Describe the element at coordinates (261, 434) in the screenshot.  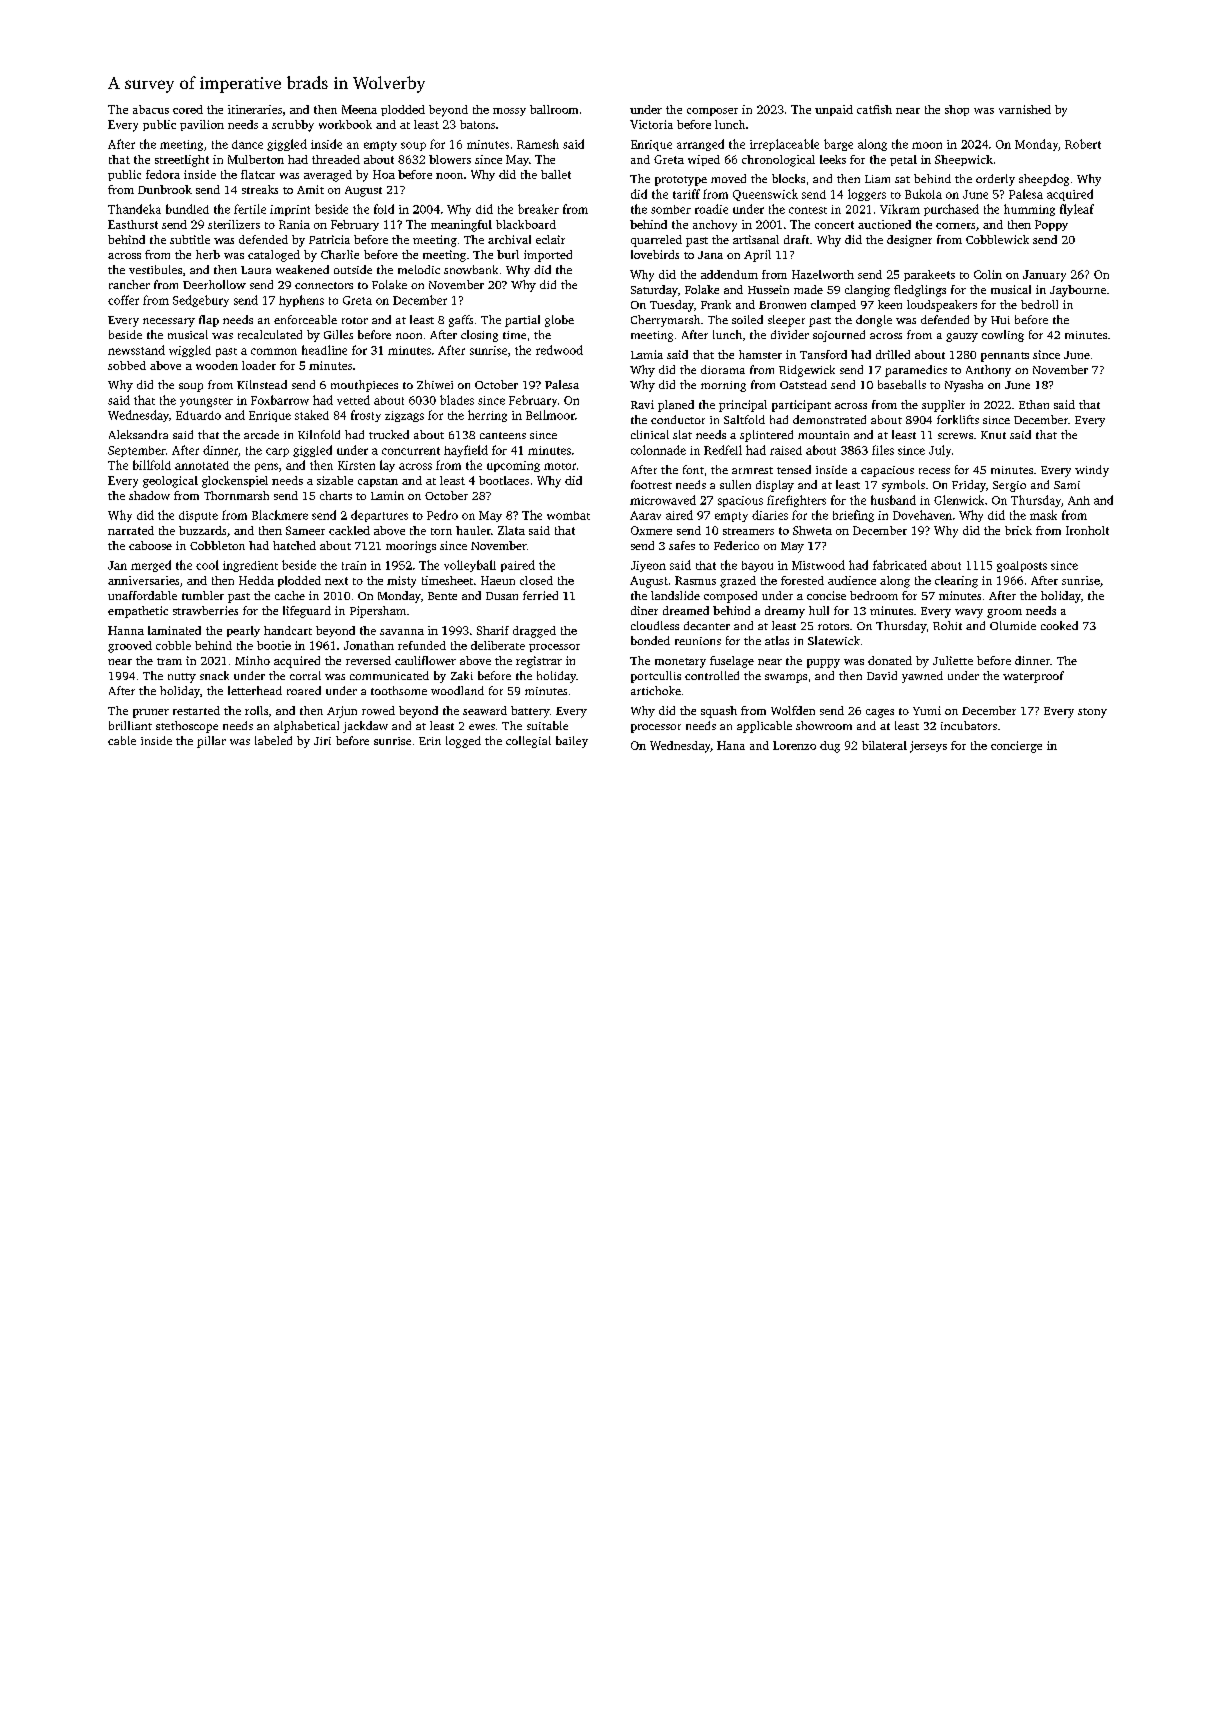
I see `arcade` at that location.
